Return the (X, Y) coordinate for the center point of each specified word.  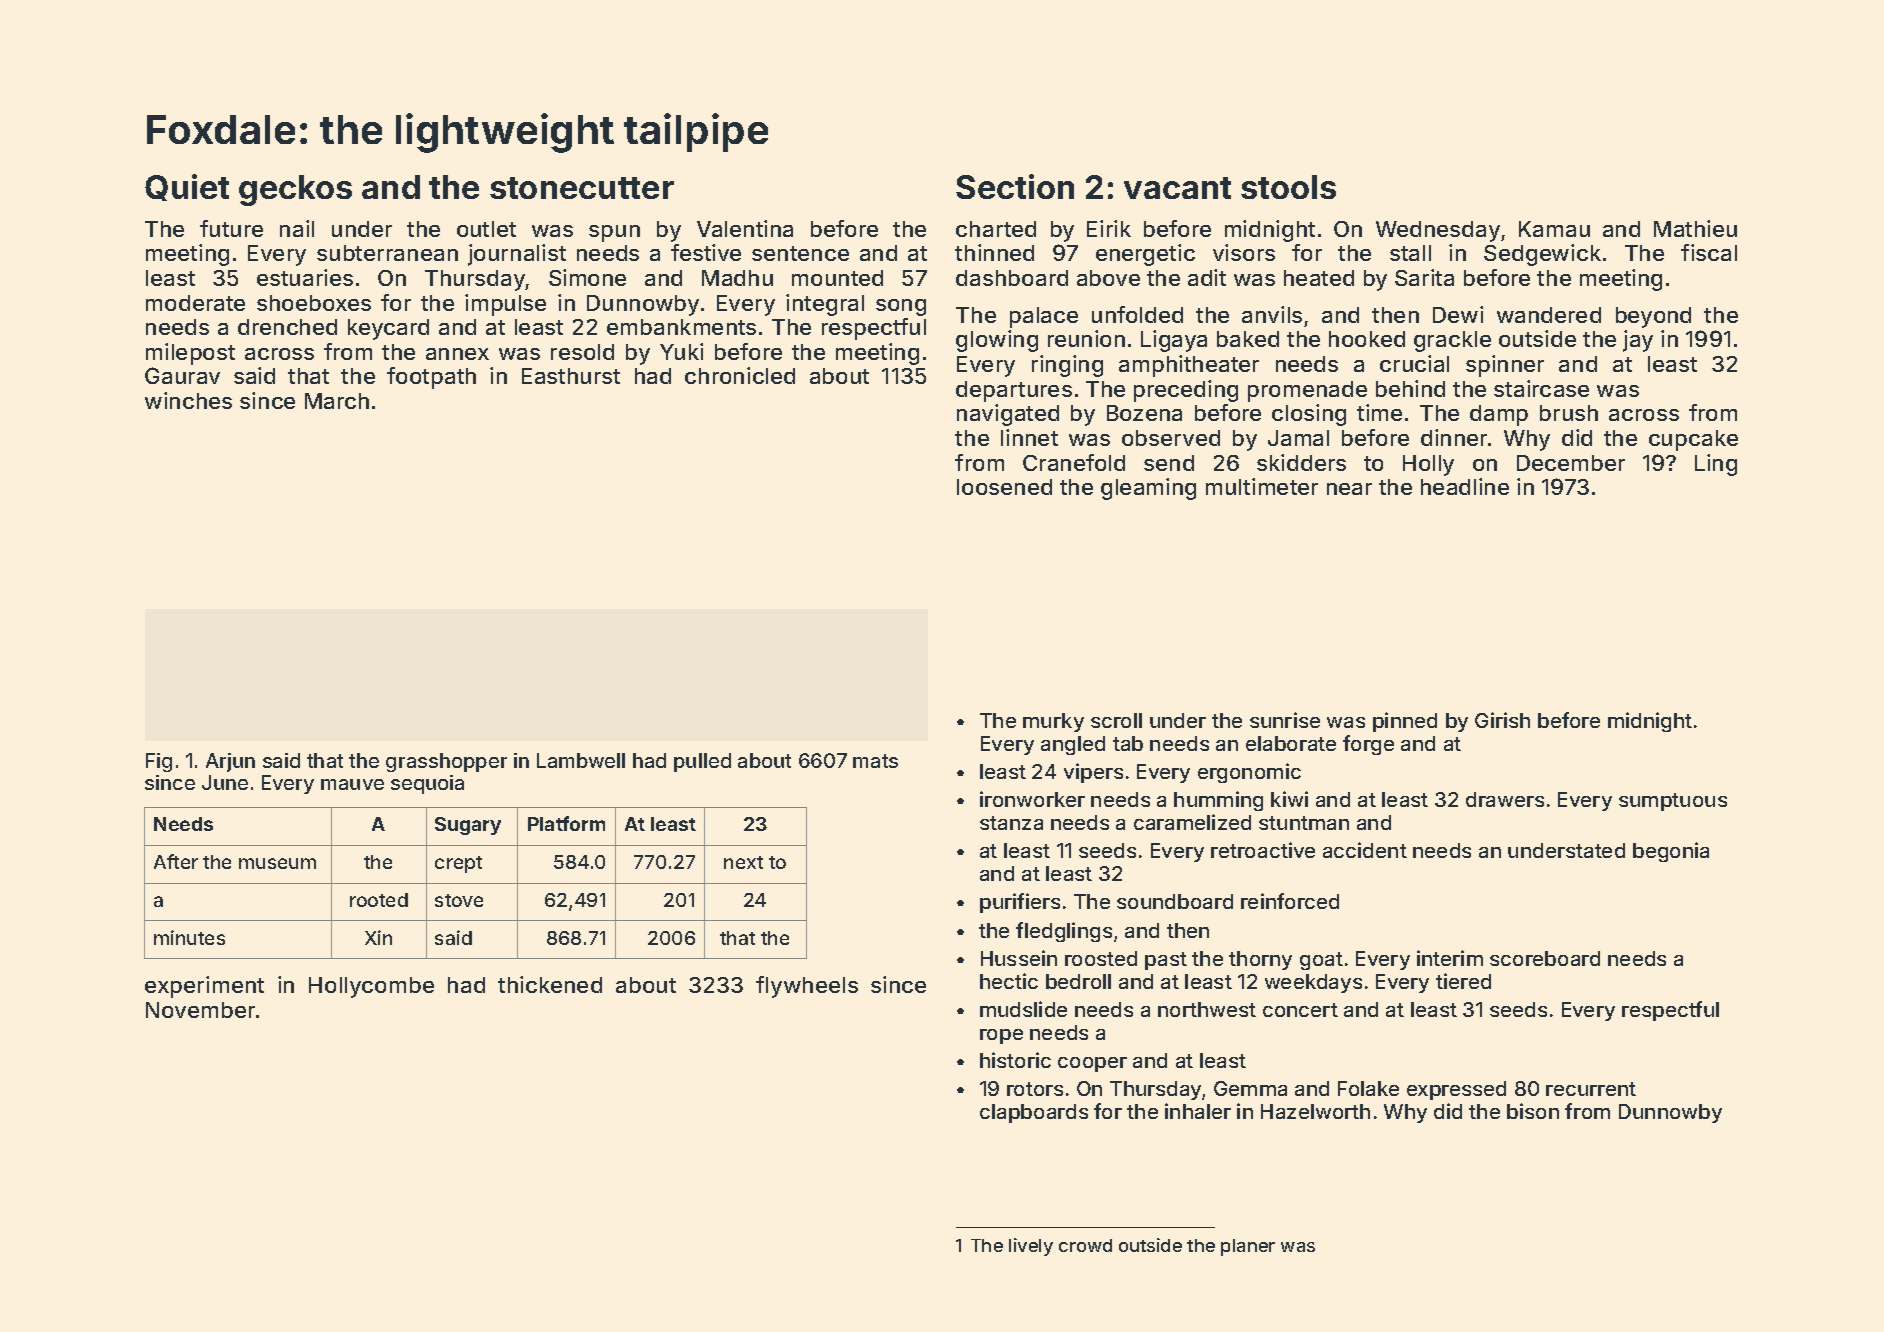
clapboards (1034, 1113)
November (200, 1010)
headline (1465, 486)
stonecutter (582, 188)
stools (1288, 187)
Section (1015, 186)
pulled (702, 762)
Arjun (230, 762)
